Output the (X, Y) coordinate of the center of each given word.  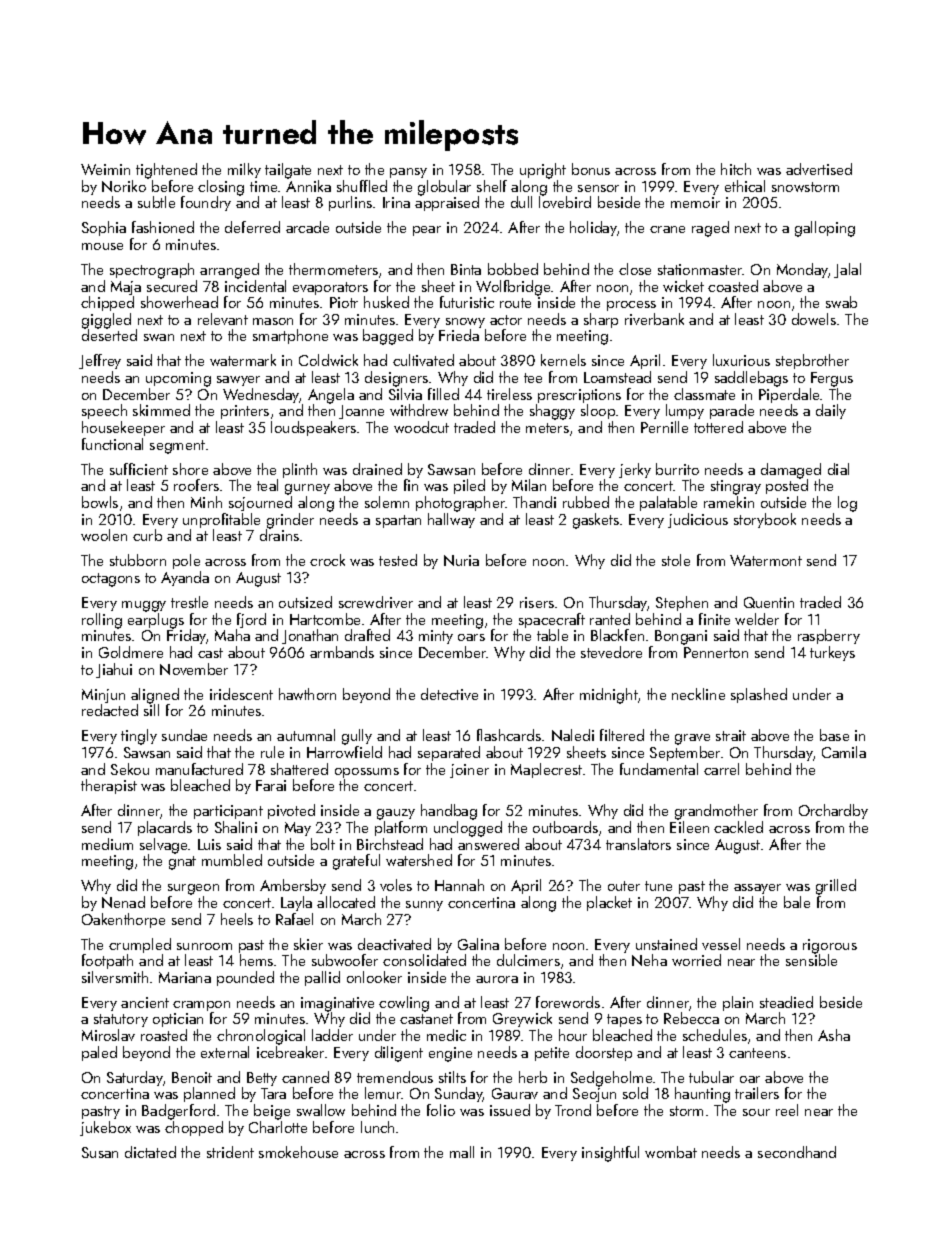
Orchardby (833, 811)
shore (190, 469)
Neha (649, 960)
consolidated (424, 960)
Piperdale (790, 395)
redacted (110, 710)
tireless (509, 394)
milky (244, 170)
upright (543, 171)
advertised (819, 169)
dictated (150, 1152)
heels (237, 919)
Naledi (573, 735)
